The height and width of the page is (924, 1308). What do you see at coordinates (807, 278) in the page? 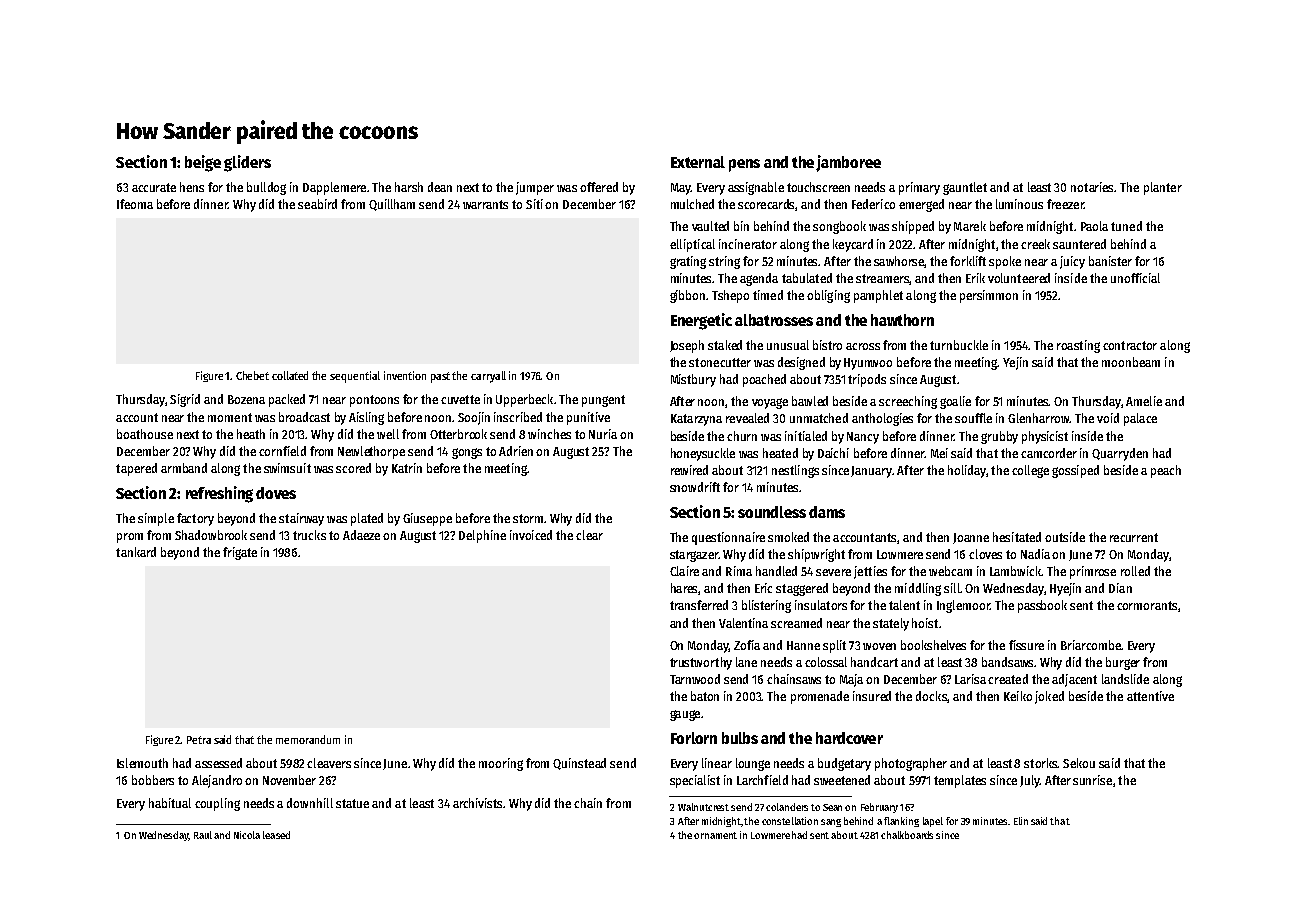
I see `tabulated` at bounding box center [807, 278].
